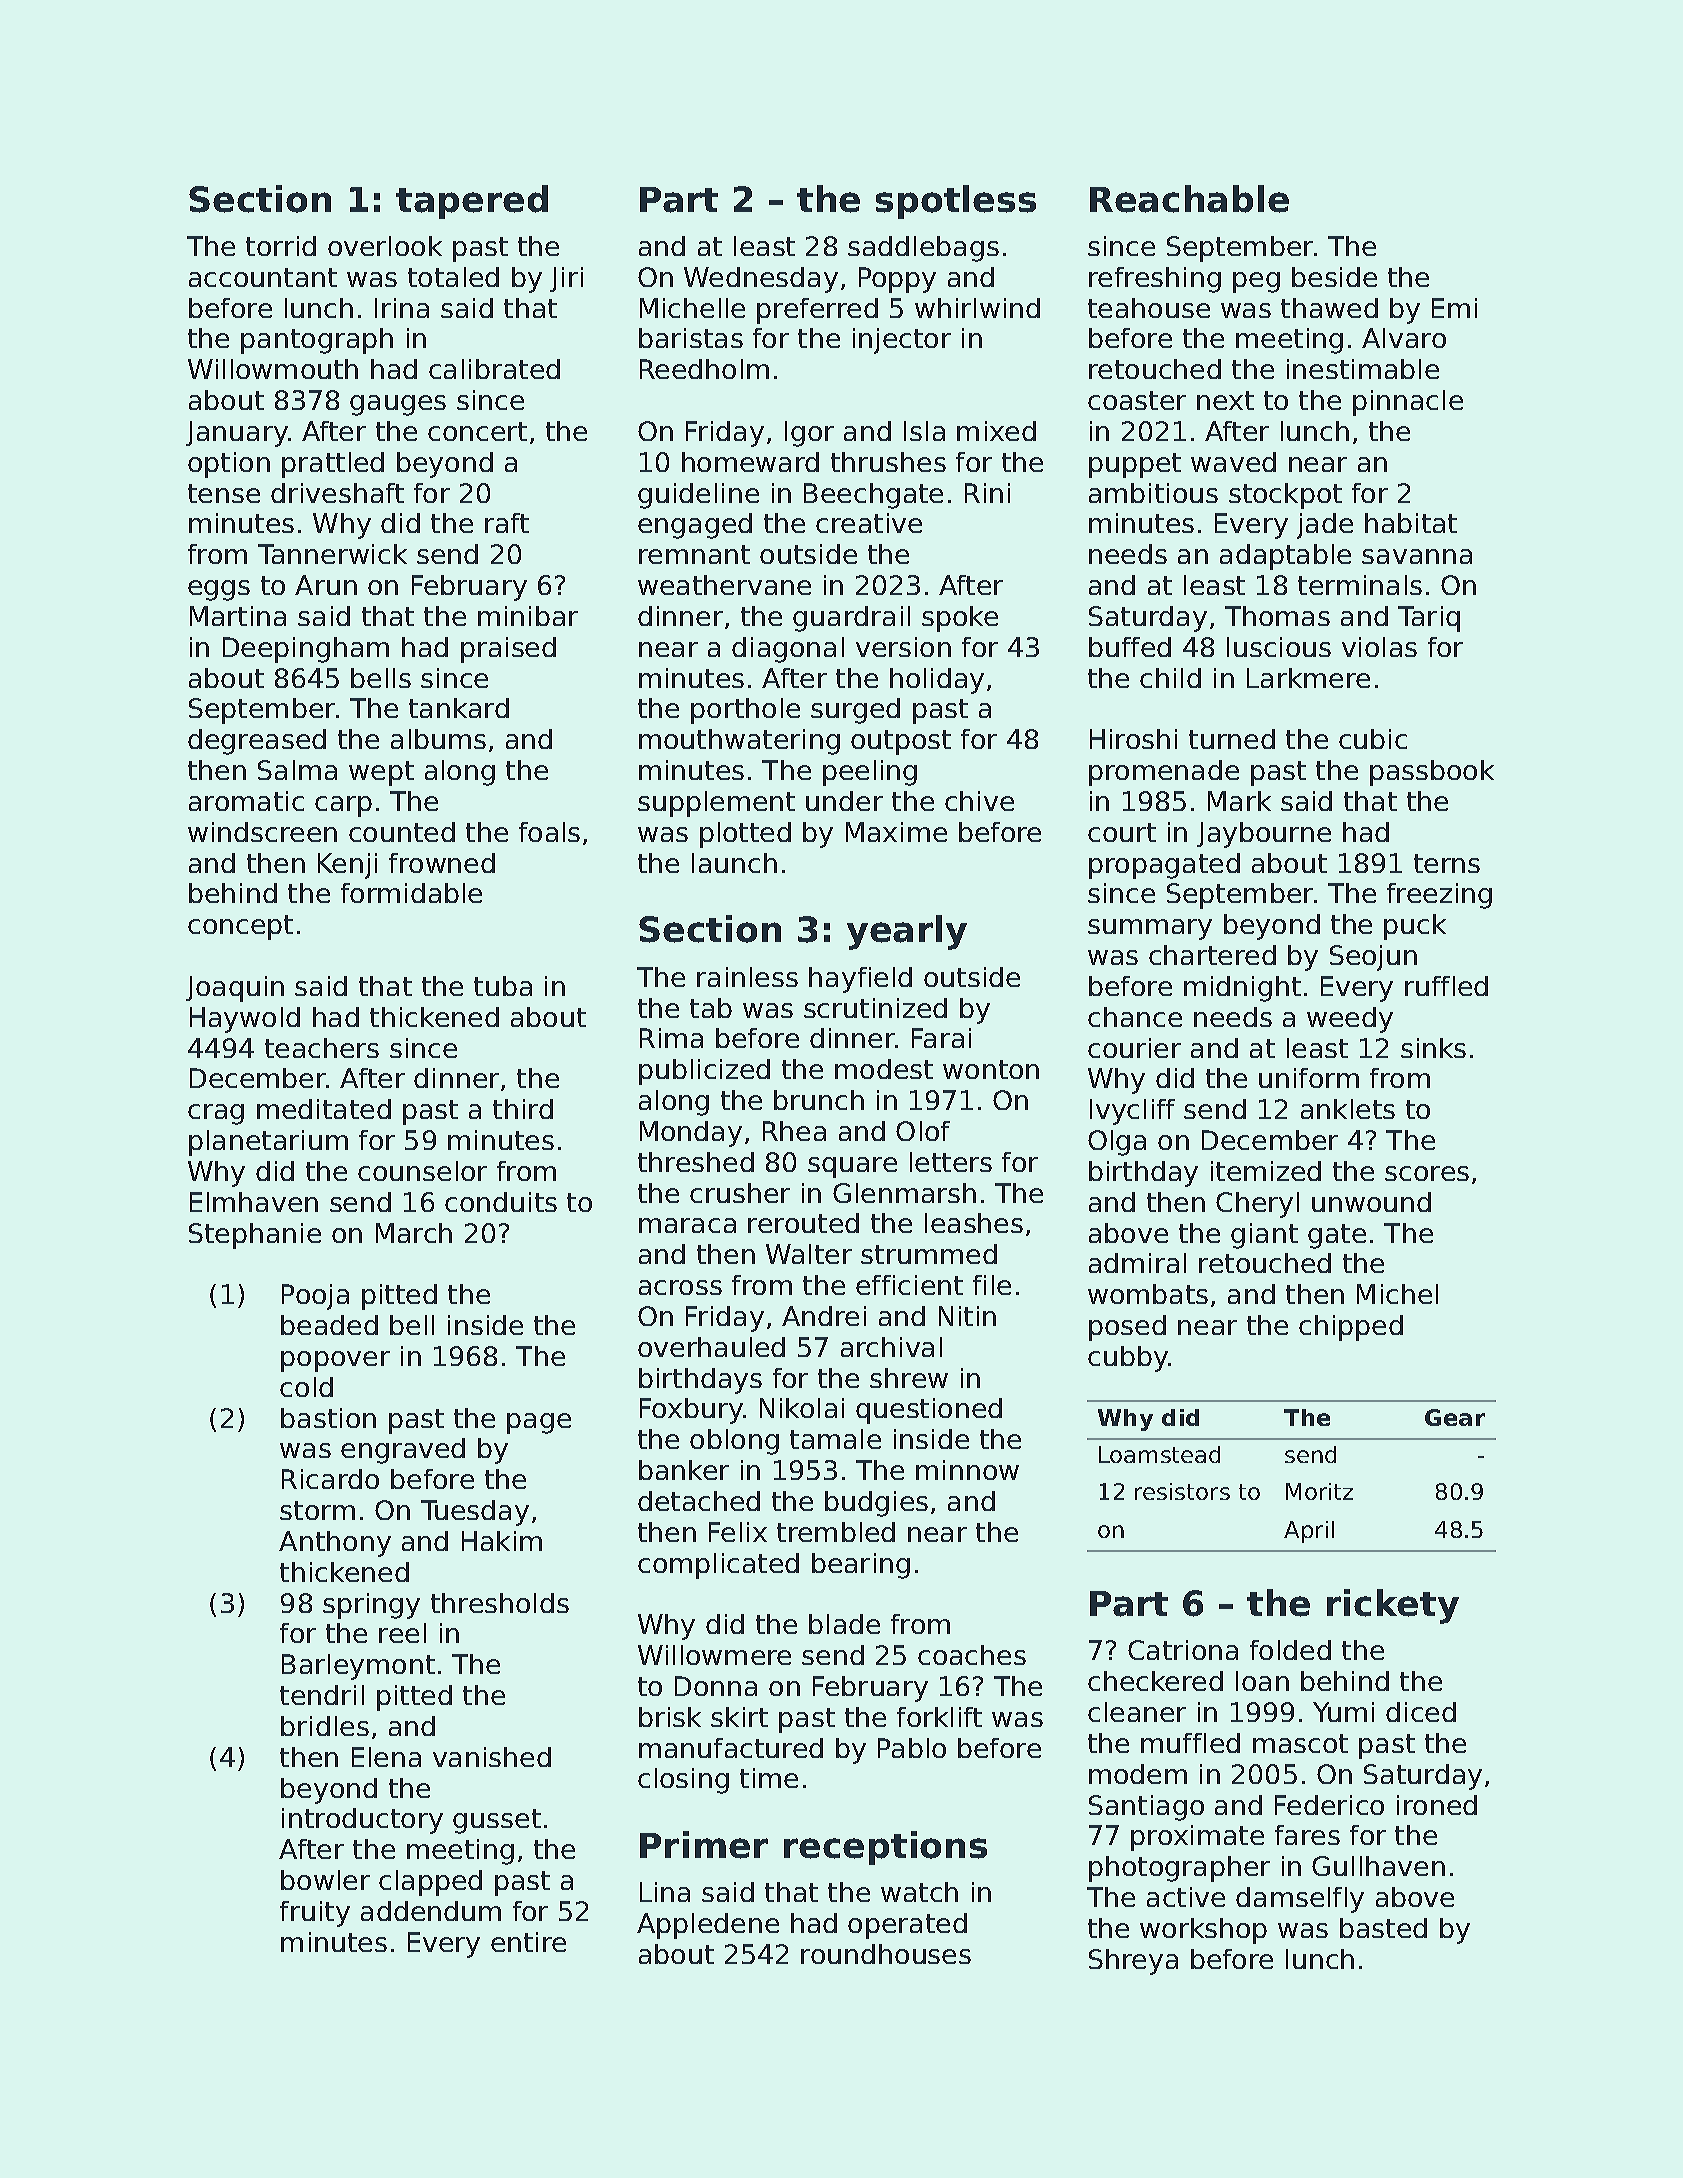 The height and width of the screenshot is (2178, 1683). What do you see at coordinates (1133, 1962) in the screenshot?
I see `Shreya` at bounding box center [1133, 1962].
